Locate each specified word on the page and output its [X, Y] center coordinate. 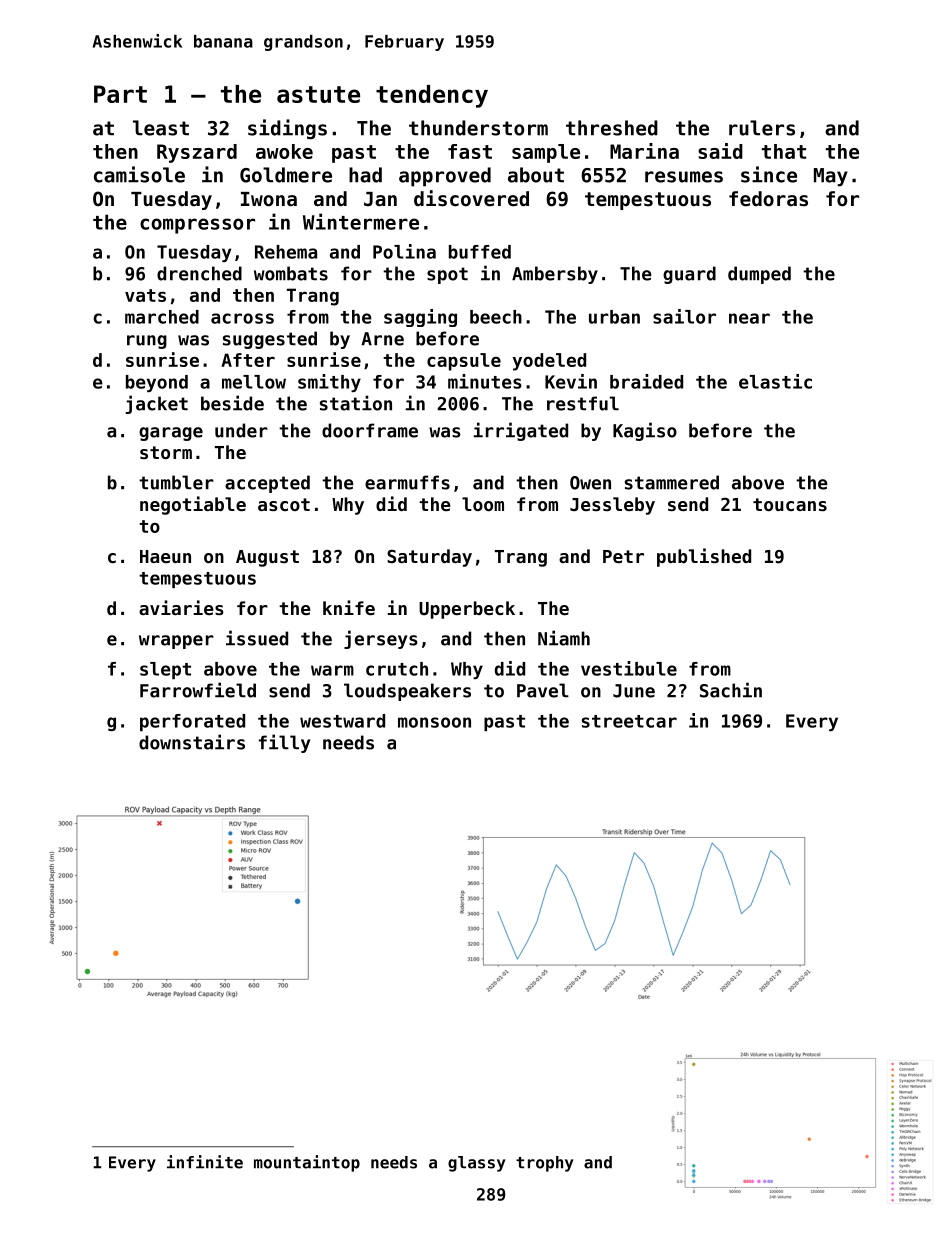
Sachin [731, 690]
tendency [432, 96]
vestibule [629, 668]
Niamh [564, 638]
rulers [762, 128]
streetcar [629, 721]
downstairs [192, 742]
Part [120, 94]
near [749, 318]
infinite [205, 1162]
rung [147, 342]
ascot [284, 504]
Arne [382, 339]
